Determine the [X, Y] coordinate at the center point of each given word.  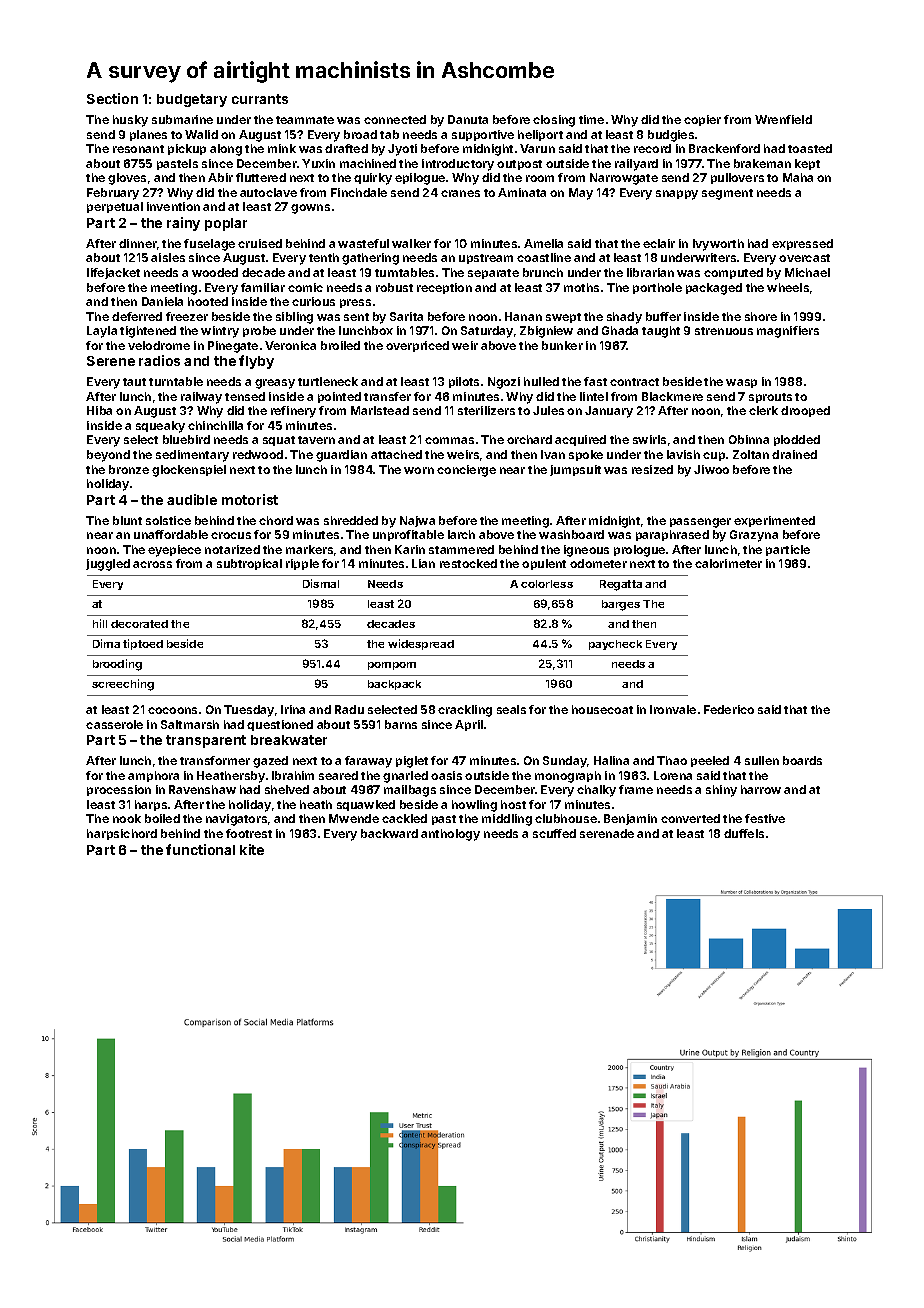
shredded [351, 520]
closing [554, 121]
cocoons [172, 710]
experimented [774, 521]
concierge [466, 471]
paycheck [615, 645]
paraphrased [672, 535]
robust [394, 287]
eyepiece [174, 551]
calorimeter [728, 563]
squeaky [160, 427]
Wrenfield [783, 119]
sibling [294, 318]
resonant [138, 149]
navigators [236, 820]
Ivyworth [718, 245]
